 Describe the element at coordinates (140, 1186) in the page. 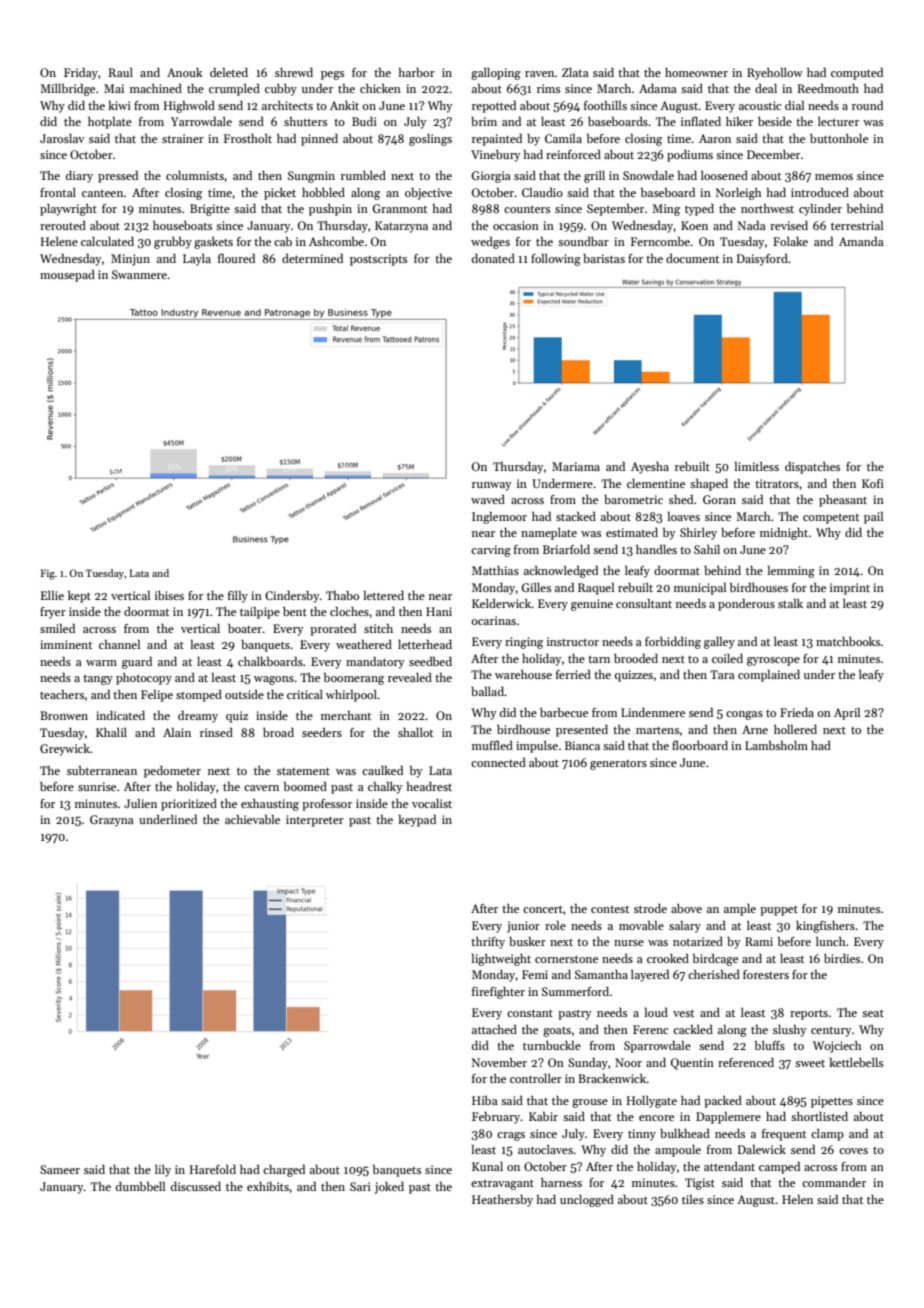

I see `dumbbell` at that location.
